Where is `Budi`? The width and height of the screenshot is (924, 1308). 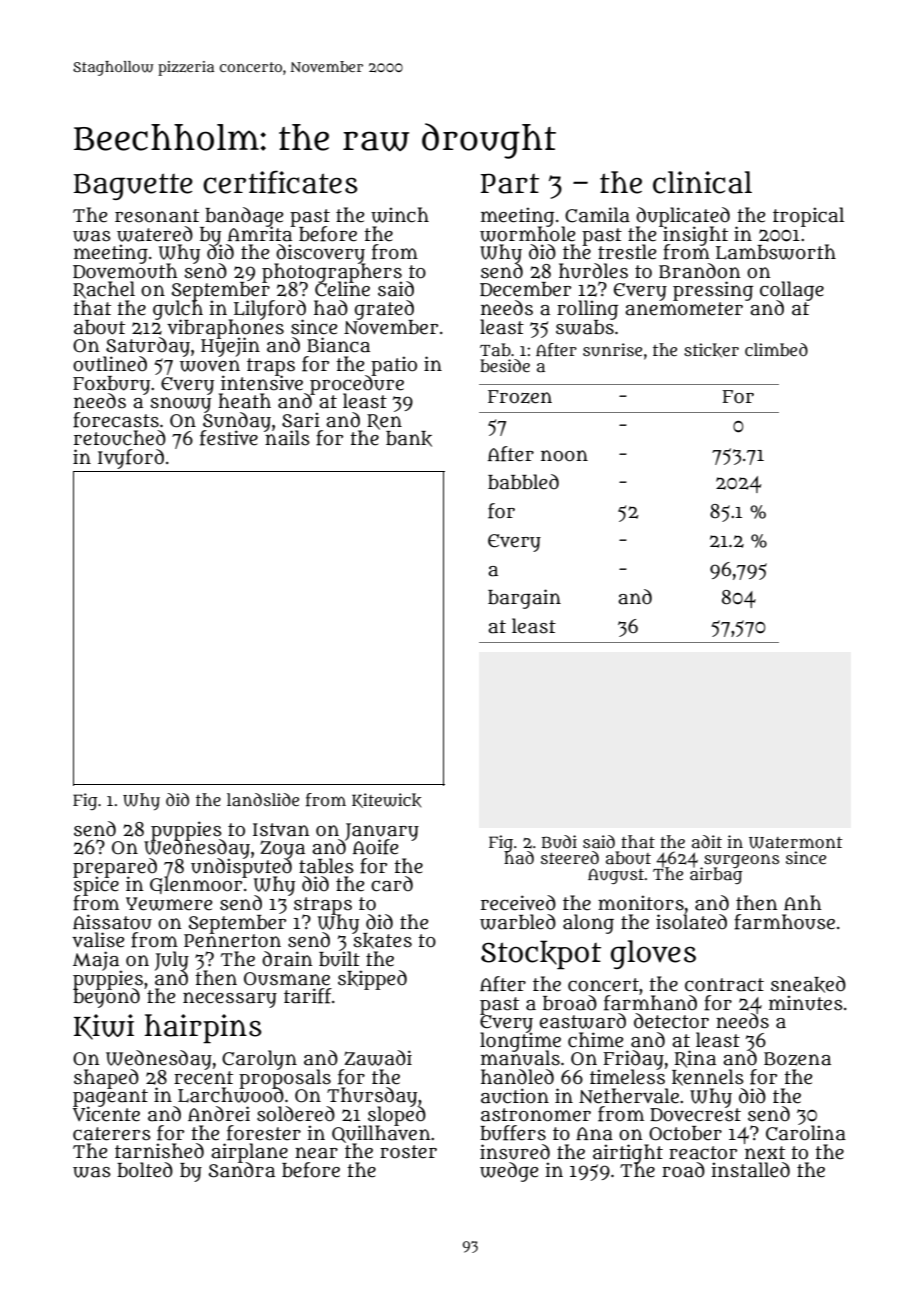
Budi is located at coordinates (559, 842).
